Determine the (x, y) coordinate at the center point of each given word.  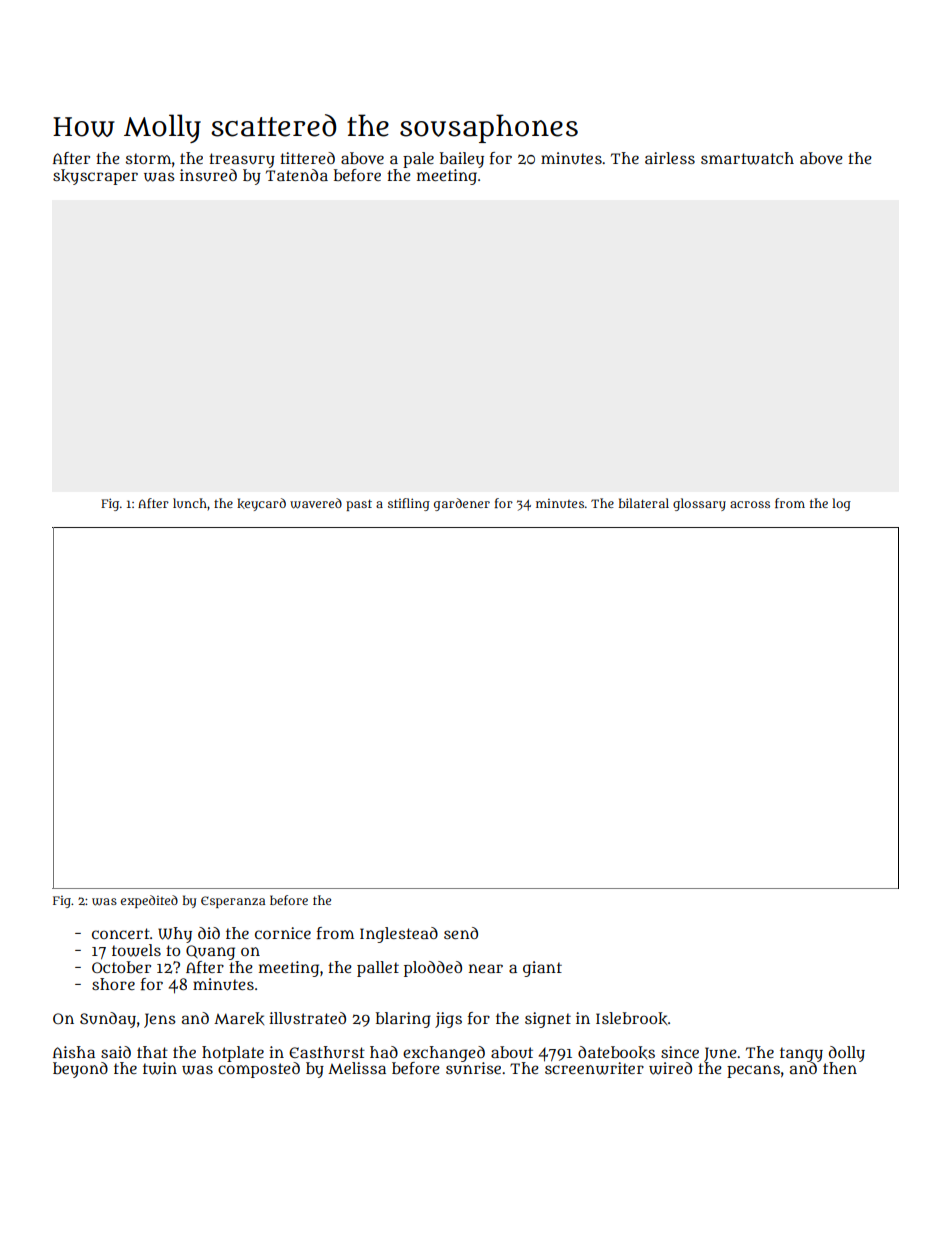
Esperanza (233, 902)
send (461, 933)
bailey (462, 160)
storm (149, 158)
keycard (261, 504)
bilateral (644, 503)
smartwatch (747, 158)
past (359, 505)
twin (160, 1068)
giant (542, 969)
